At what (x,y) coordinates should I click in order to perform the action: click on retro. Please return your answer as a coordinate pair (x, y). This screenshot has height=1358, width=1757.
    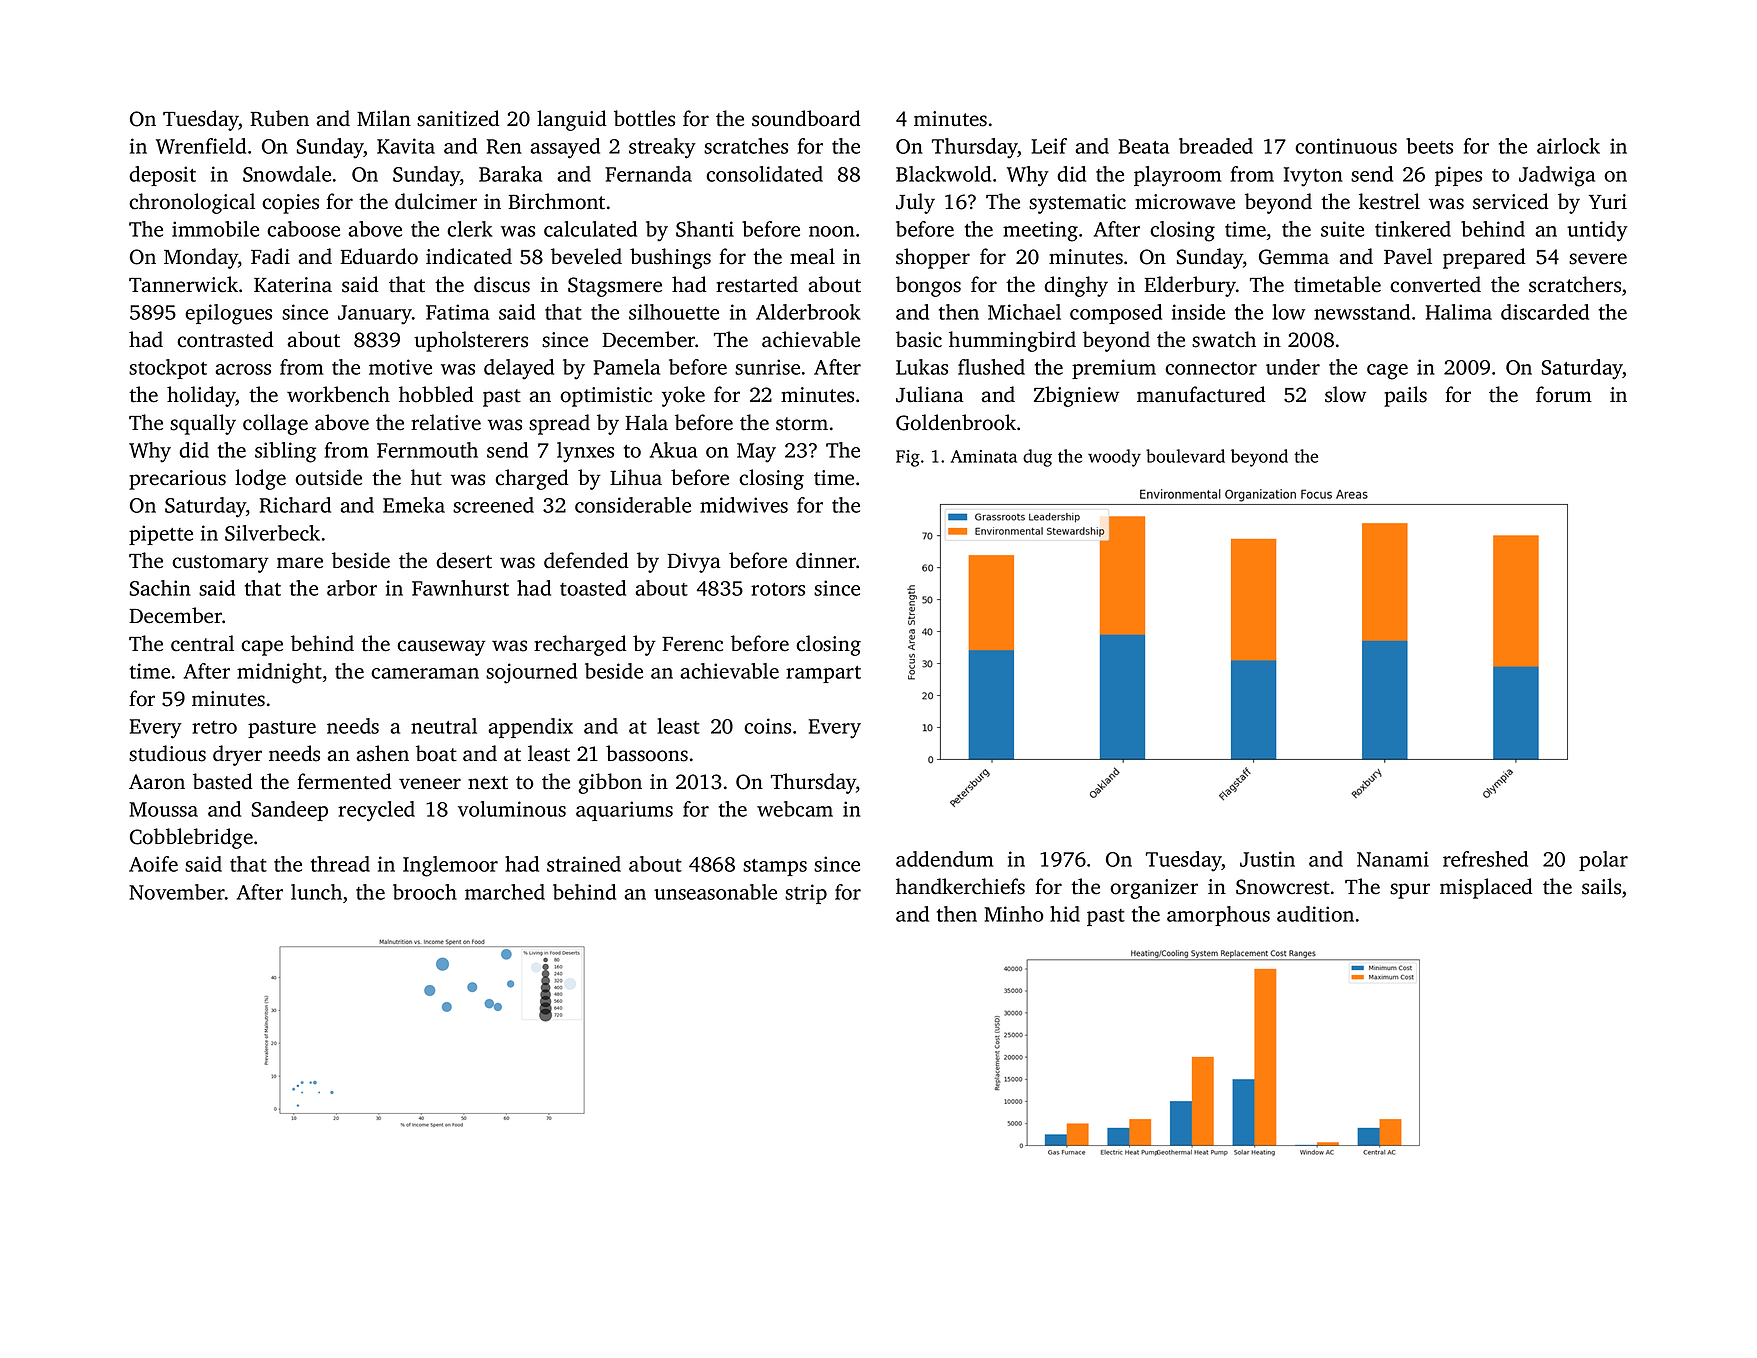
    Looking at the image, I should click on (214, 727).
